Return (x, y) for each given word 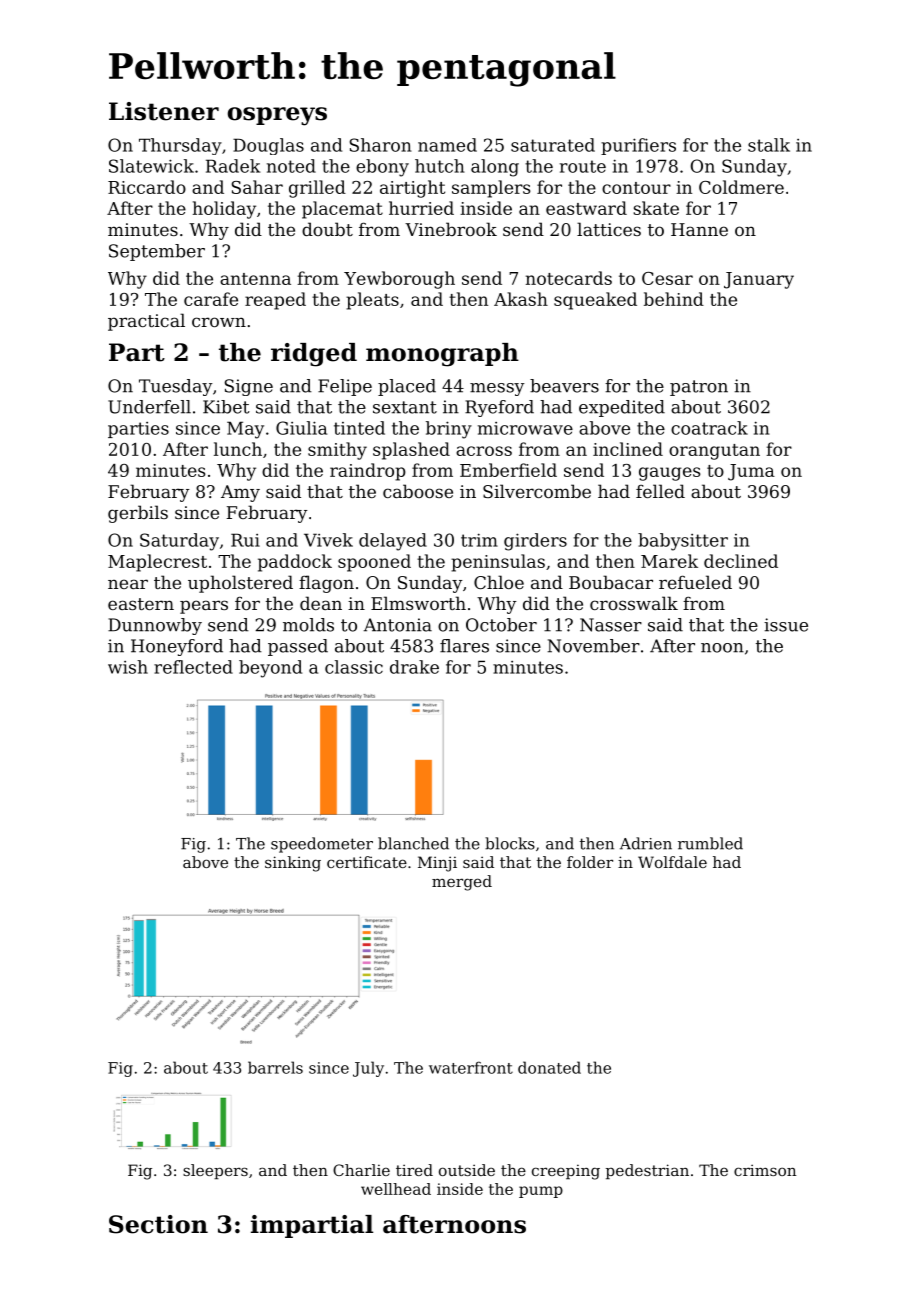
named (447, 145)
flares (464, 646)
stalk (769, 145)
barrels (275, 1067)
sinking (293, 864)
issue (786, 625)
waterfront (471, 1067)
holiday (224, 210)
